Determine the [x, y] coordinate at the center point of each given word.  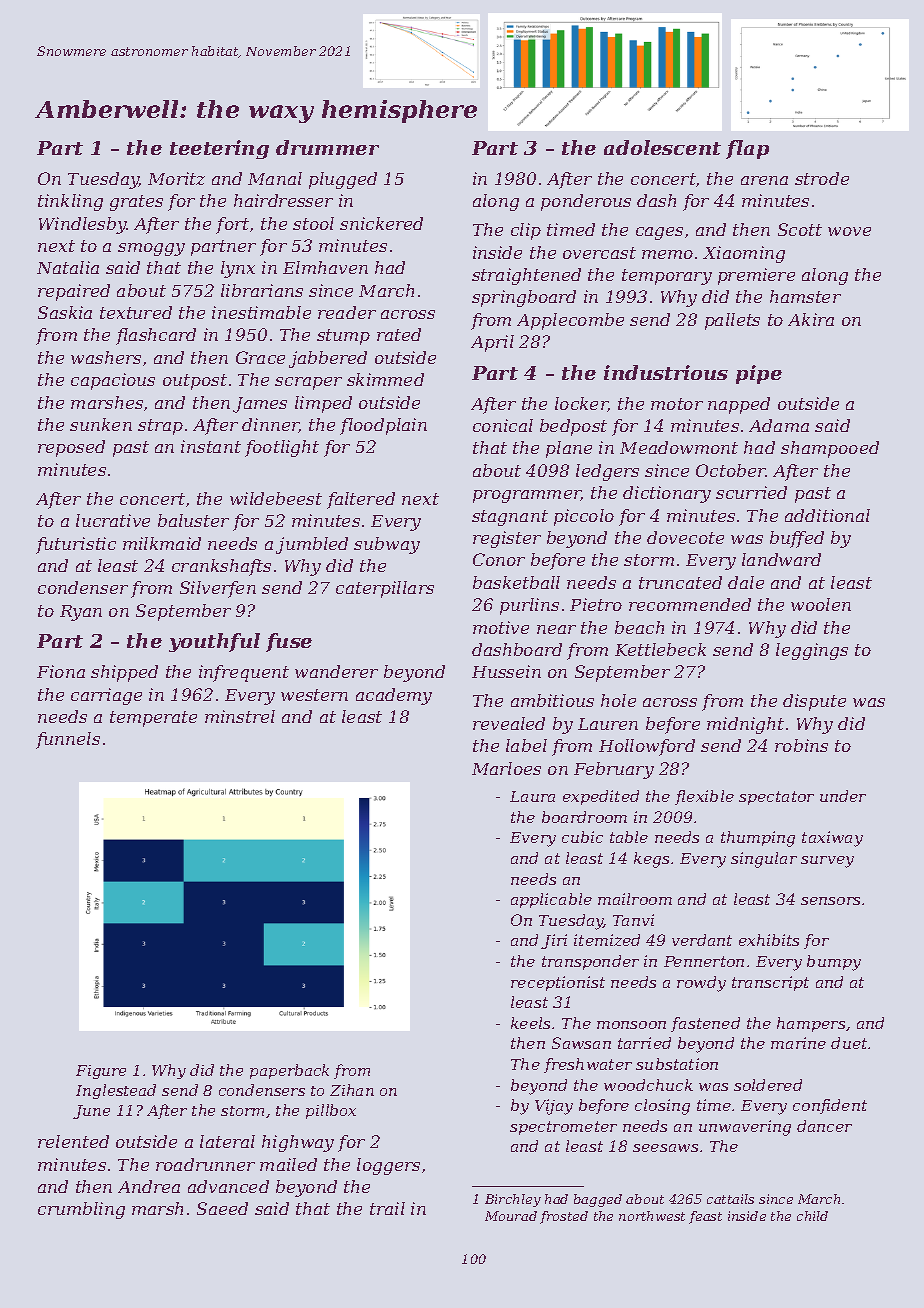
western [314, 695]
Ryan [81, 613]
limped [323, 404]
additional [827, 515]
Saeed [222, 1208]
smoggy [151, 249]
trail [387, 1208]
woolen [821, 604]
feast [705, 1217]
